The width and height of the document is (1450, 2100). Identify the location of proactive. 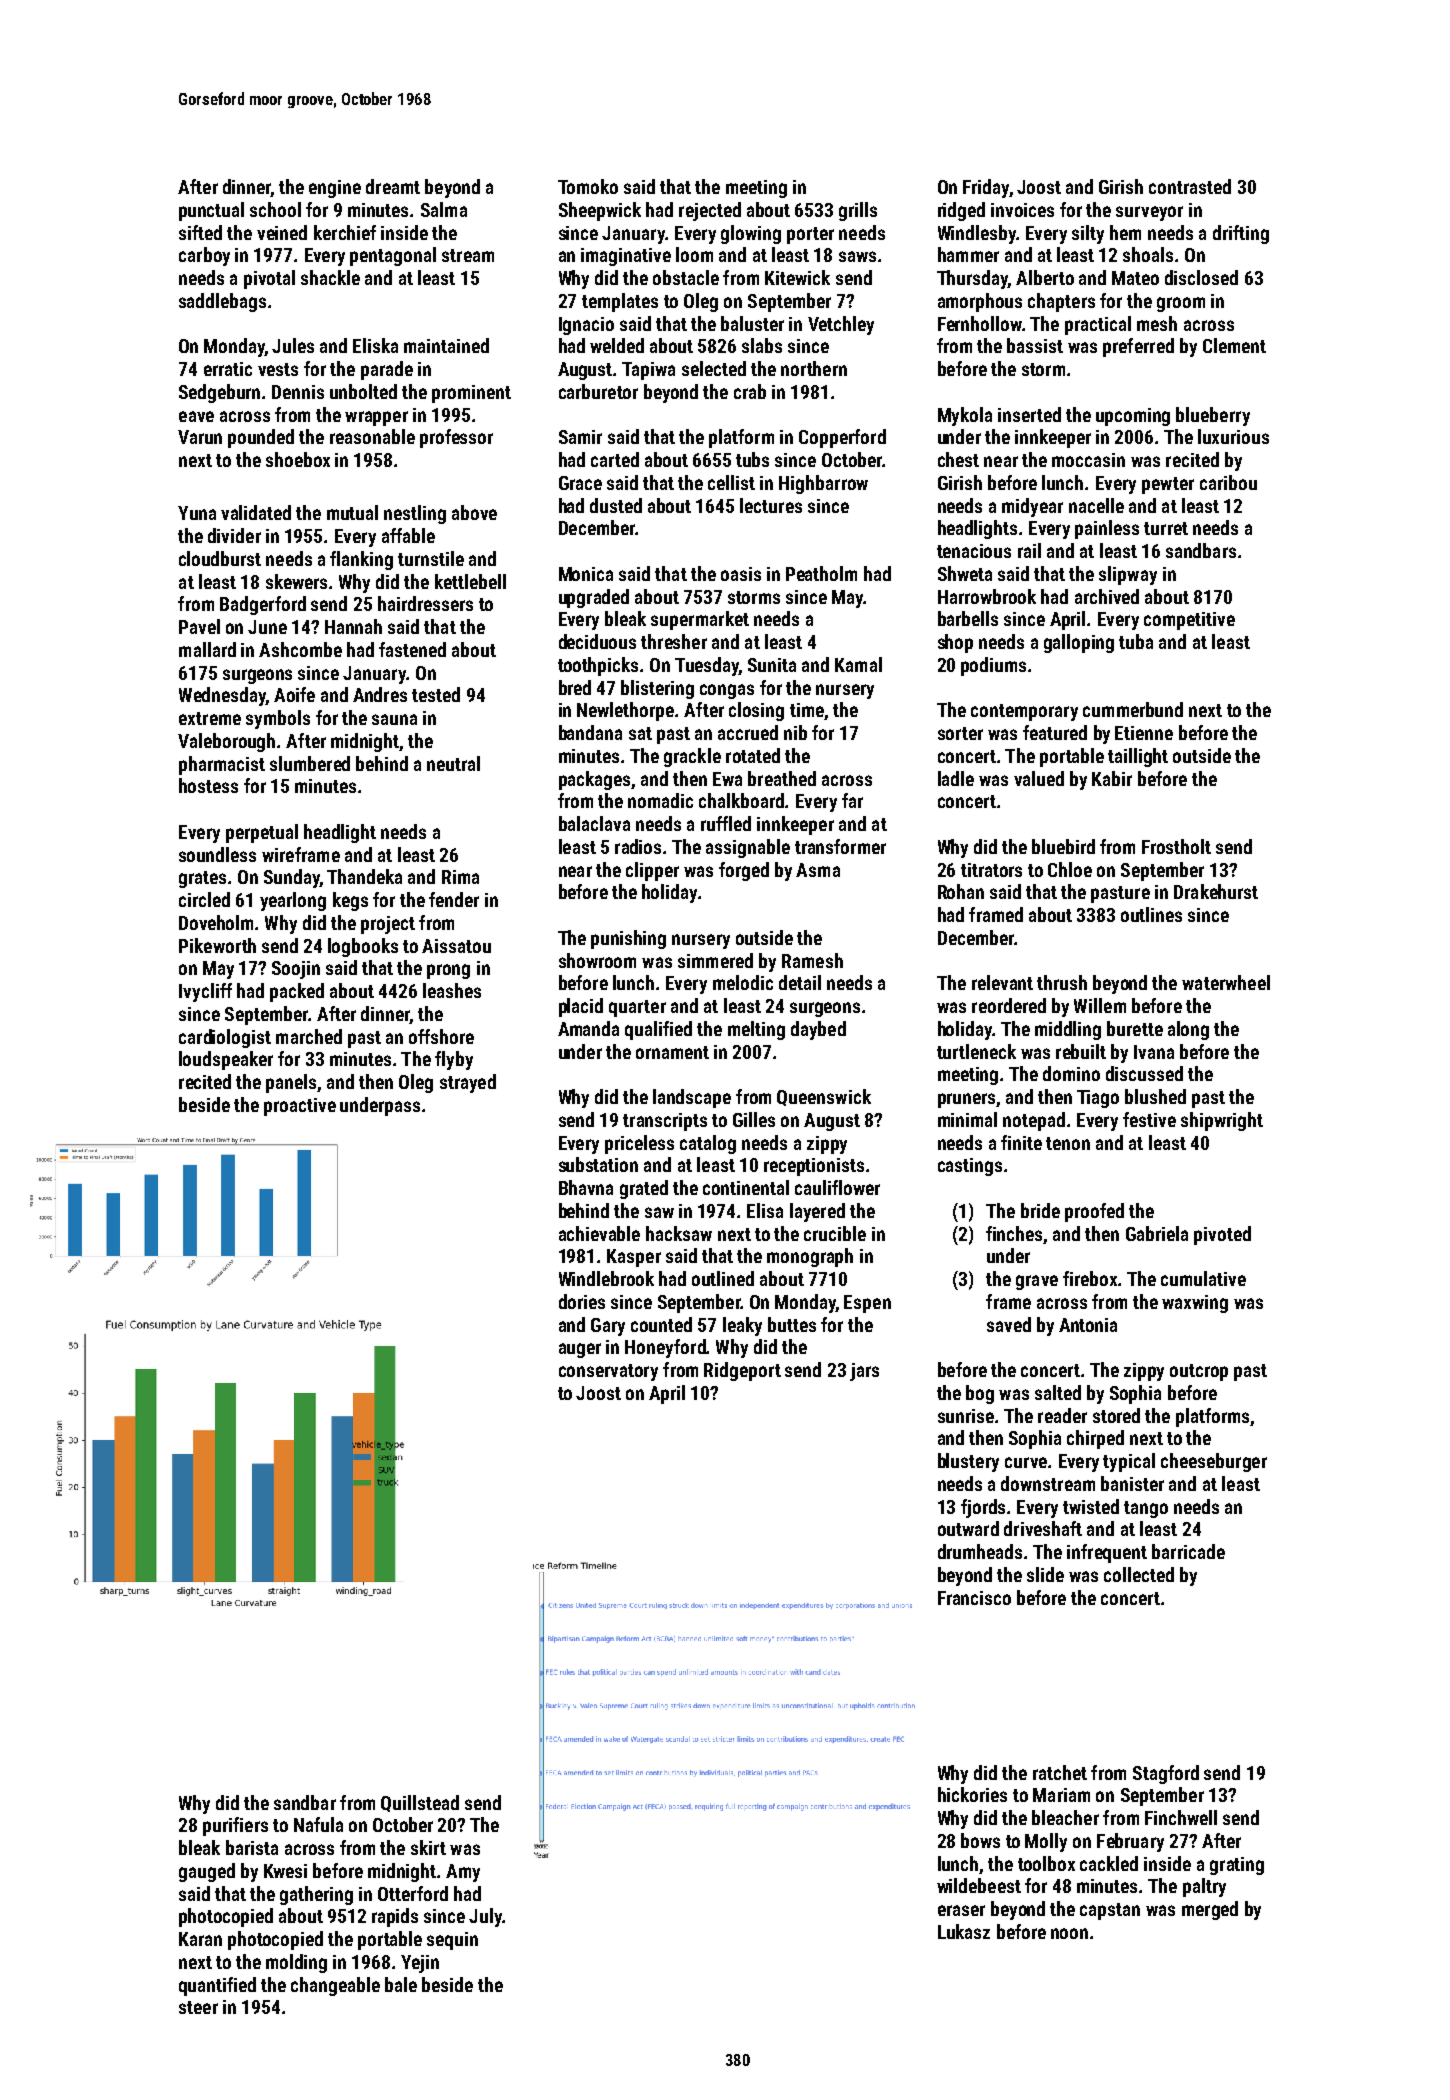
(300, 1107).
